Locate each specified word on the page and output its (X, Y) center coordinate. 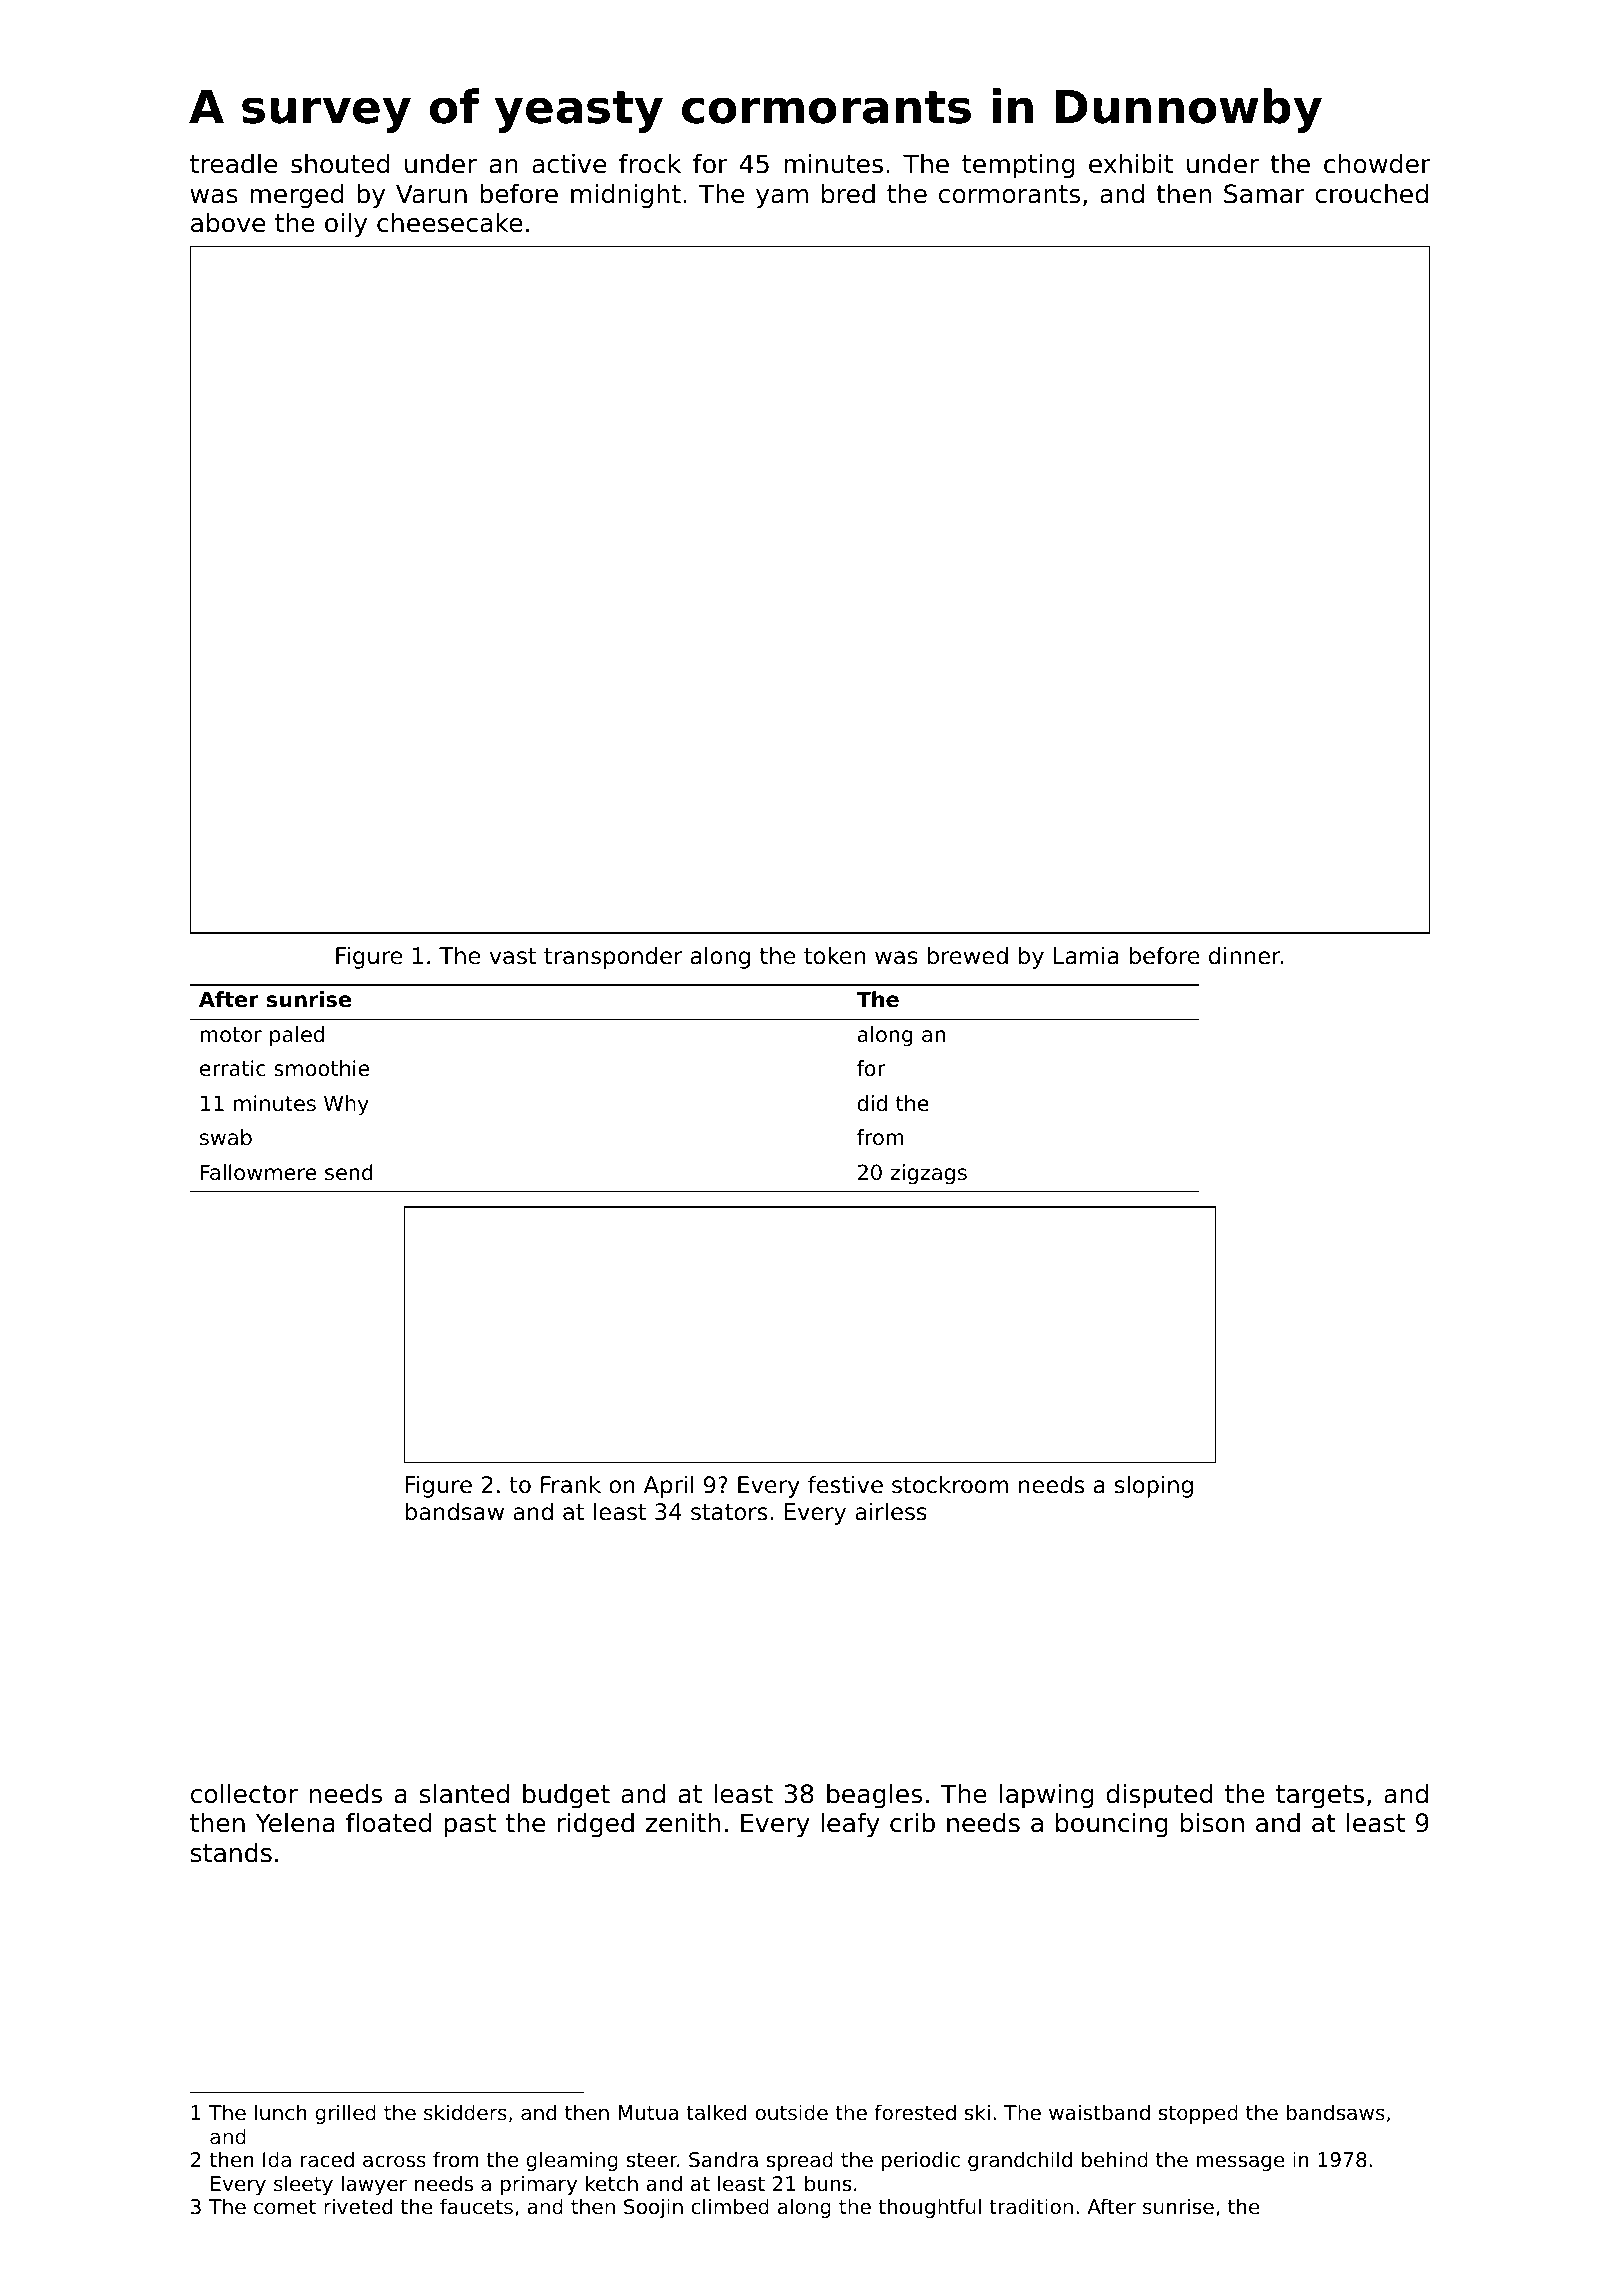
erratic (233, 1068)
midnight (626, 196)
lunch (281, 2112)
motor (231, 1035)
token (834, 956)
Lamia (1086, 956)
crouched (1371, 194)
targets (1320, 1796)
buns (828, 2183)
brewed (968, 956)
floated (388, 1823)
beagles (874, 1796)
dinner (1245, 956)
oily (346, 225)
